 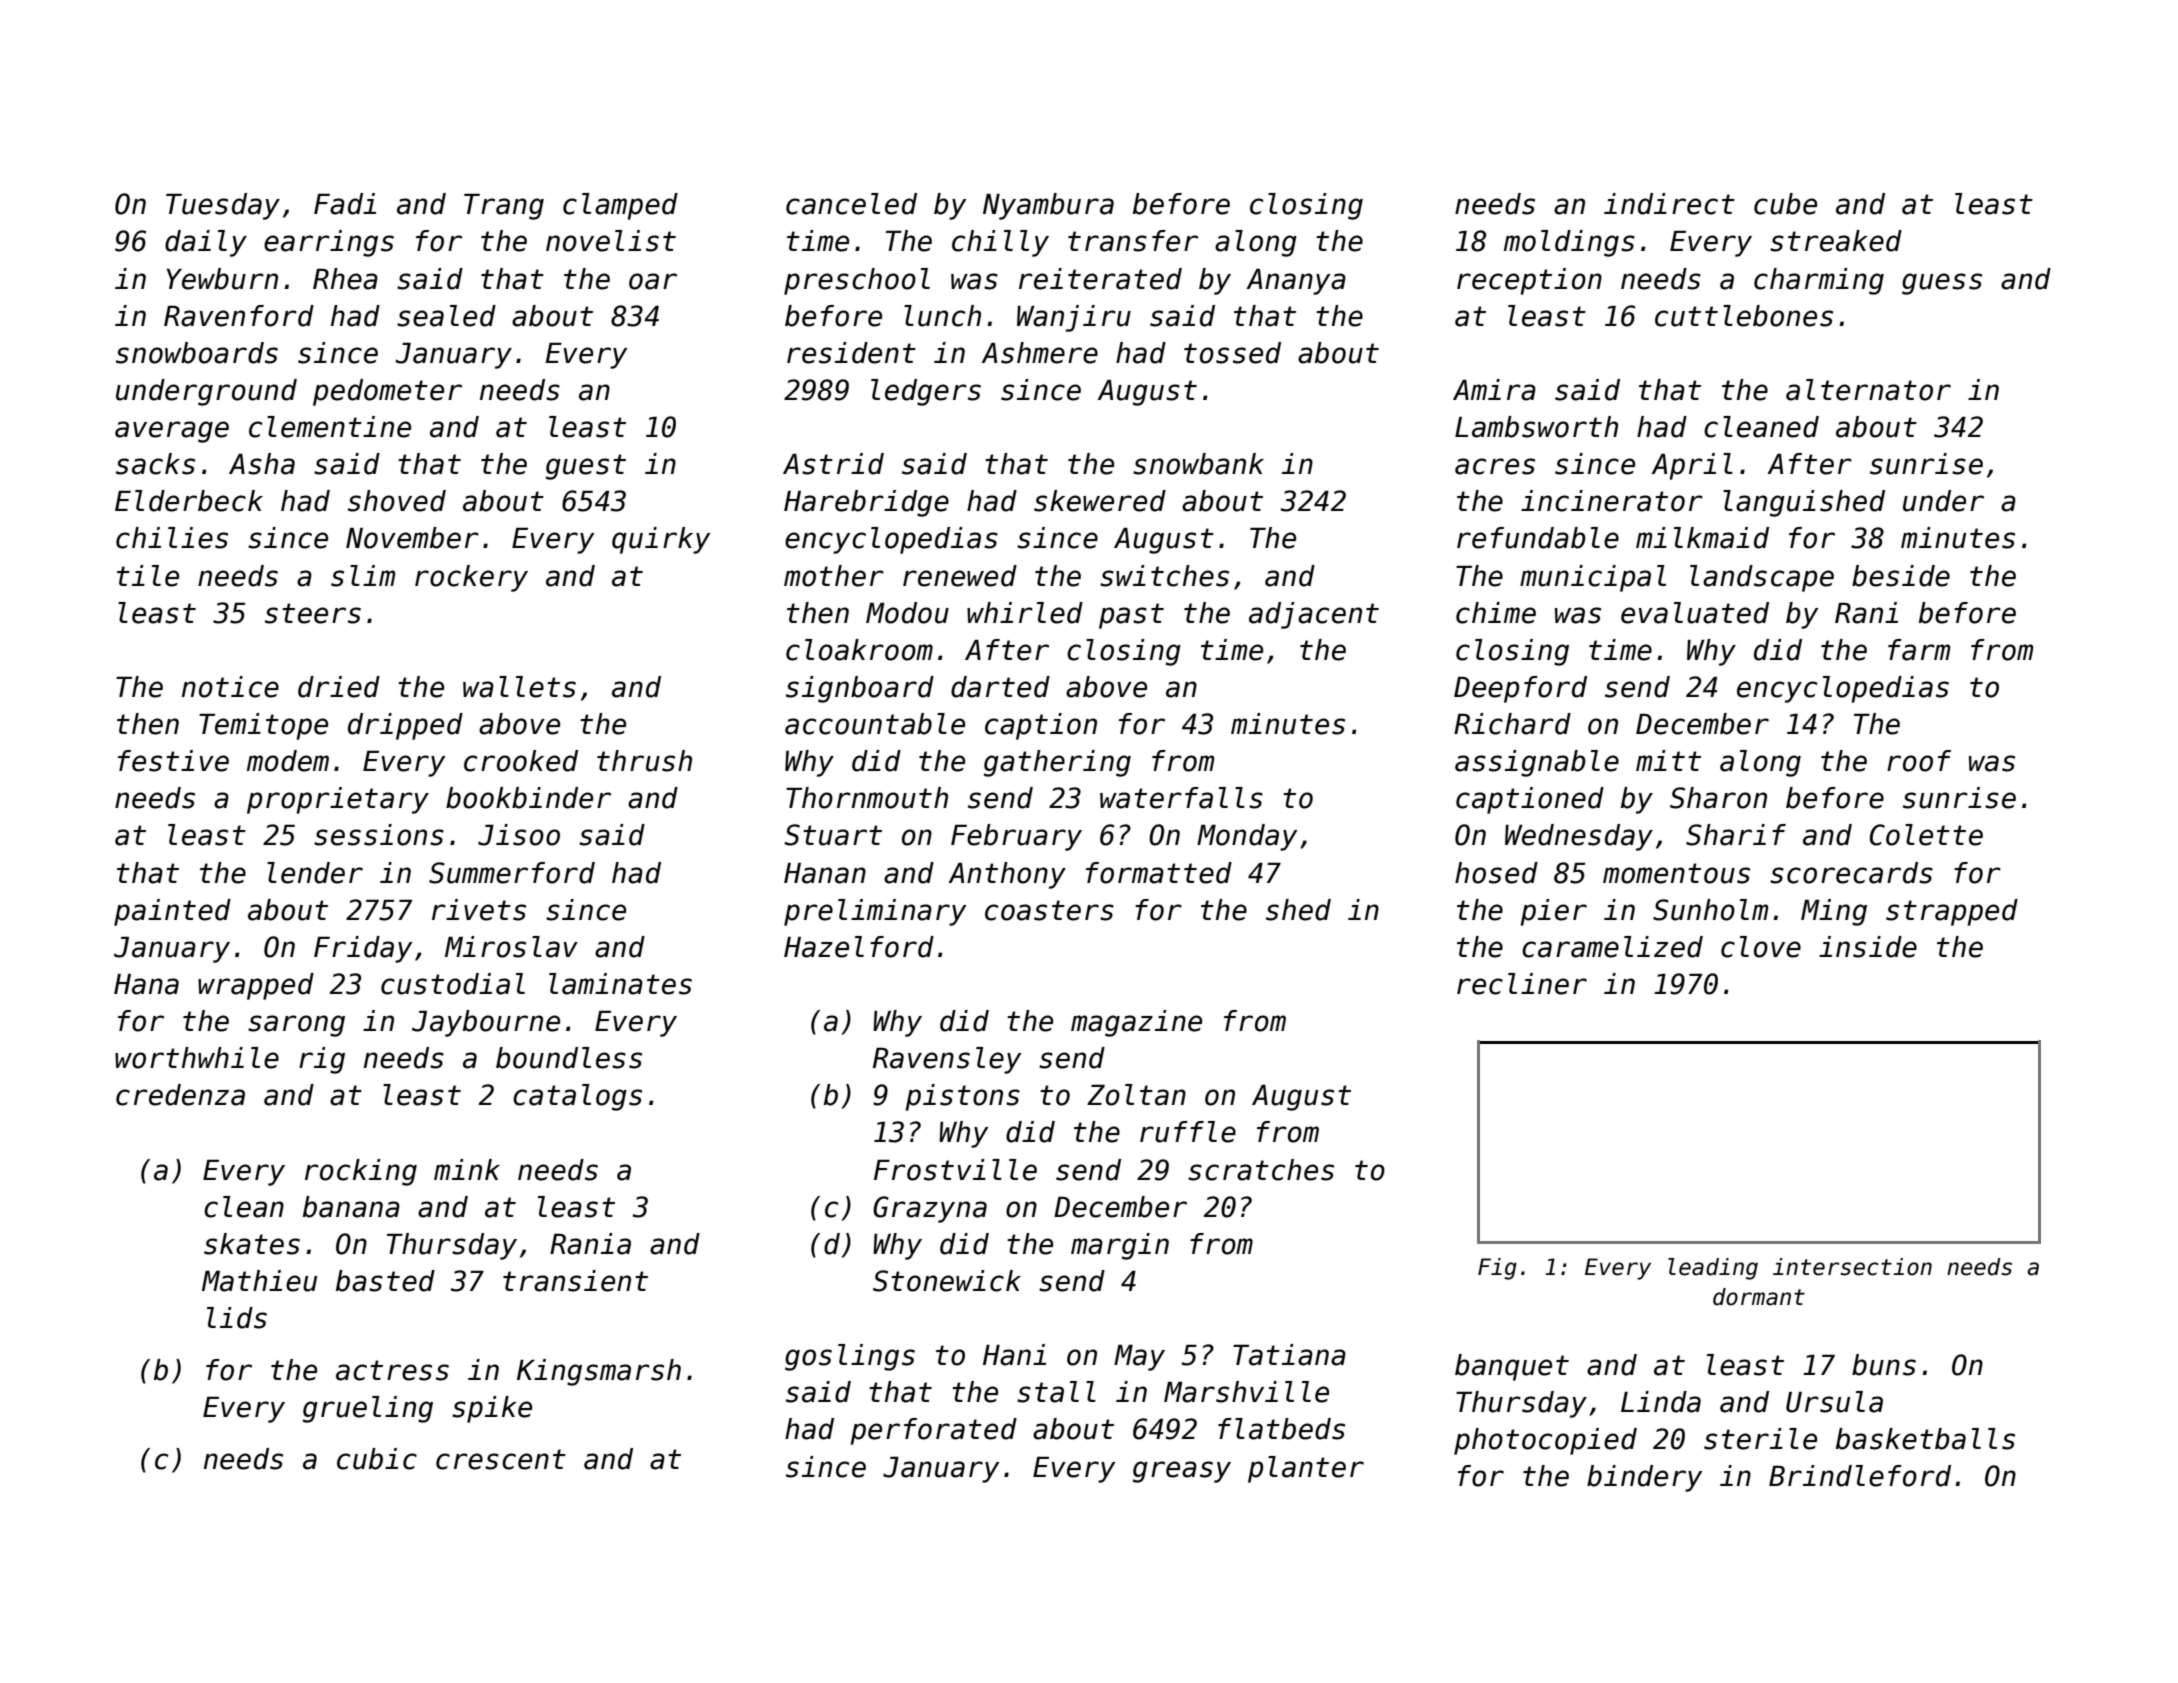 I want to click on cube, so click(x=1785, y=204).
